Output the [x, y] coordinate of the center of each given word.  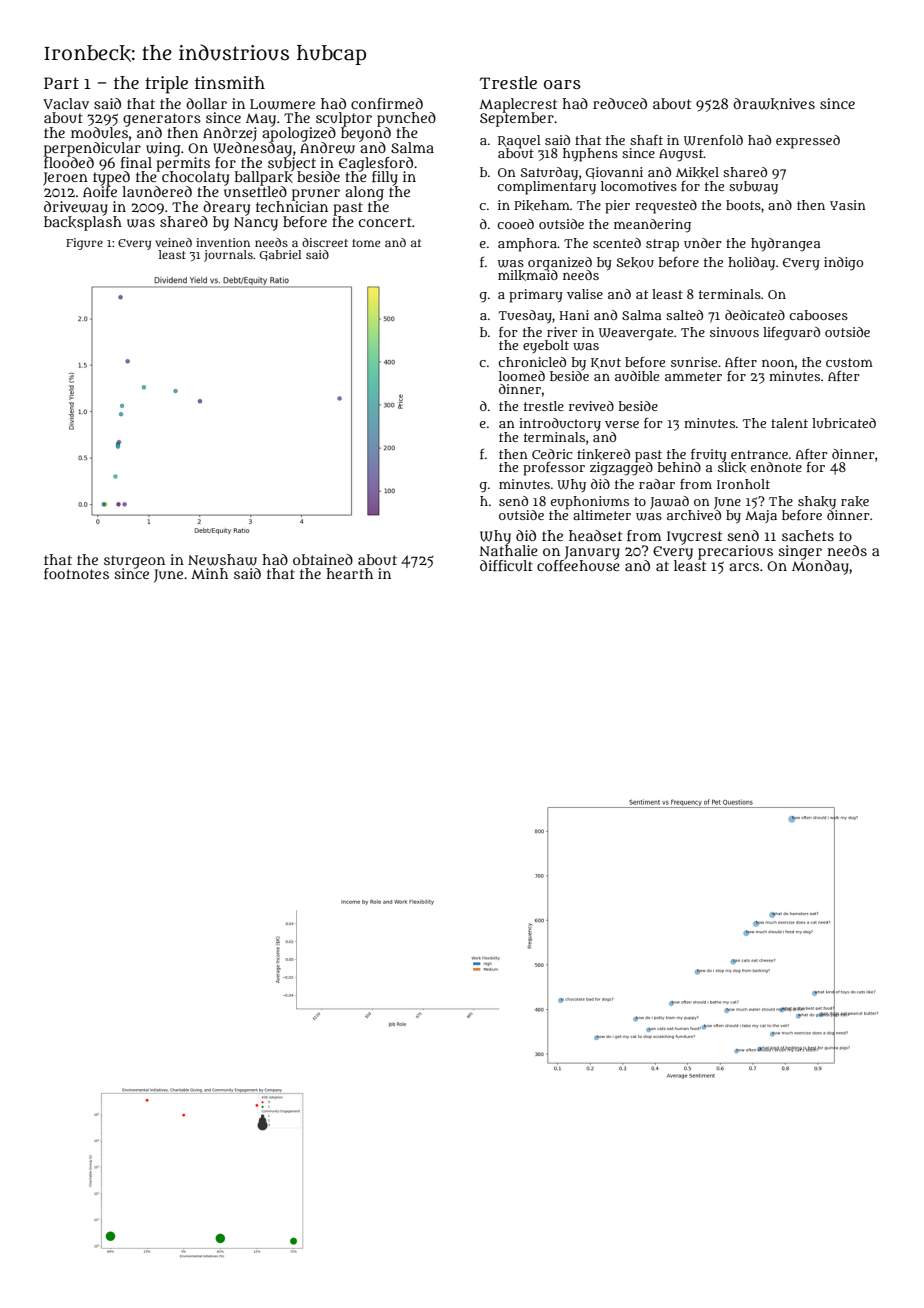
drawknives [774, 104]
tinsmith [230, 82]
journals [228, 256]
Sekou [635, 262]
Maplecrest [518, 105]
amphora [527, 245]
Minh [209, 573]
